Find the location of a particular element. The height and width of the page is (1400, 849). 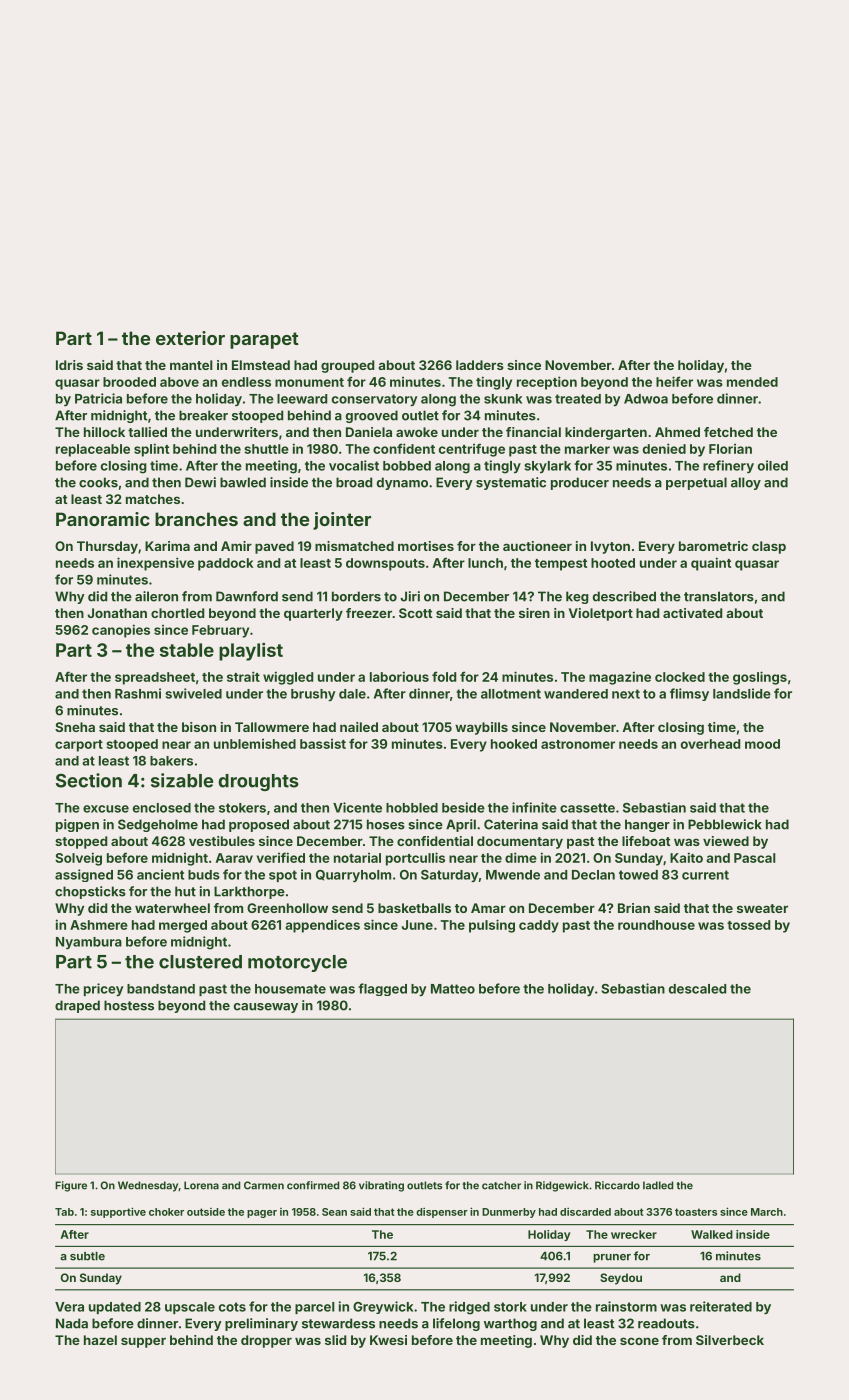

hooked is located at coordinates (514, 744).
